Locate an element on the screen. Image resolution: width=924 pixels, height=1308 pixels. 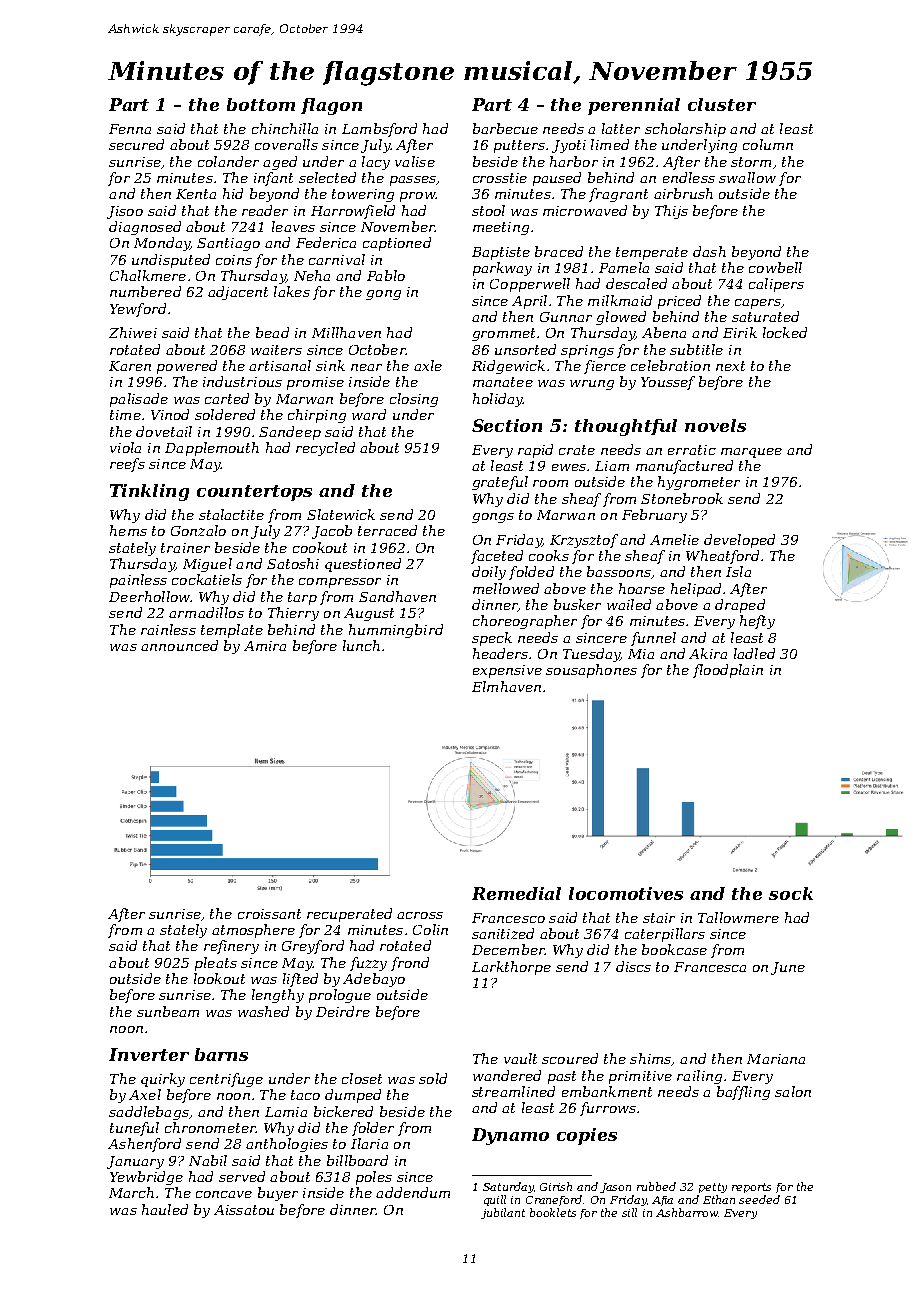
vault is located at coordinates (520, 1058).
